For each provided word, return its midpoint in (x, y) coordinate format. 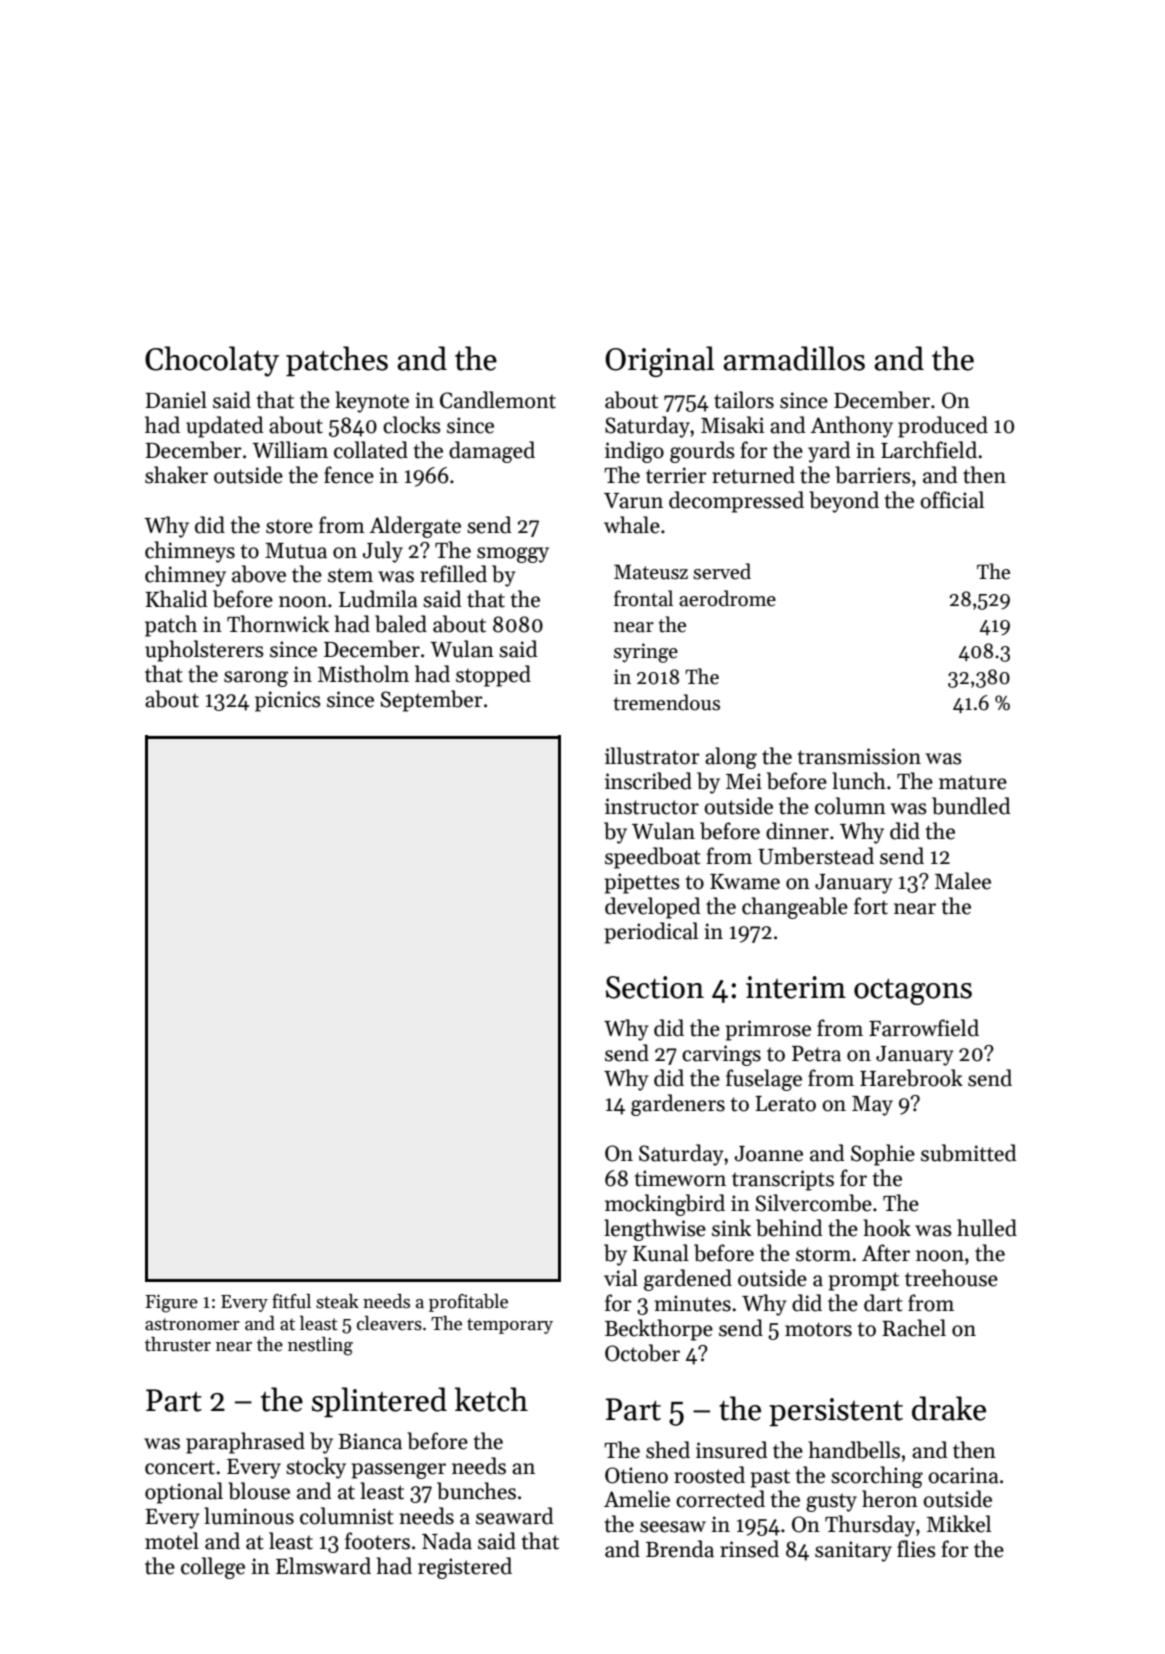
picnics (288, 701)
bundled (971, 806)
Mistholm (363, 674)
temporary (510, 1326)
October (642, 1353)
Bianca (370, 1441)
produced (943, 427)
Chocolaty (212, 361)
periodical (651, 933)
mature (973, 782)
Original (659, 361)
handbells (854, 1450)
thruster (178, 1344)
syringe (646, 653)
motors (818, 1329)
